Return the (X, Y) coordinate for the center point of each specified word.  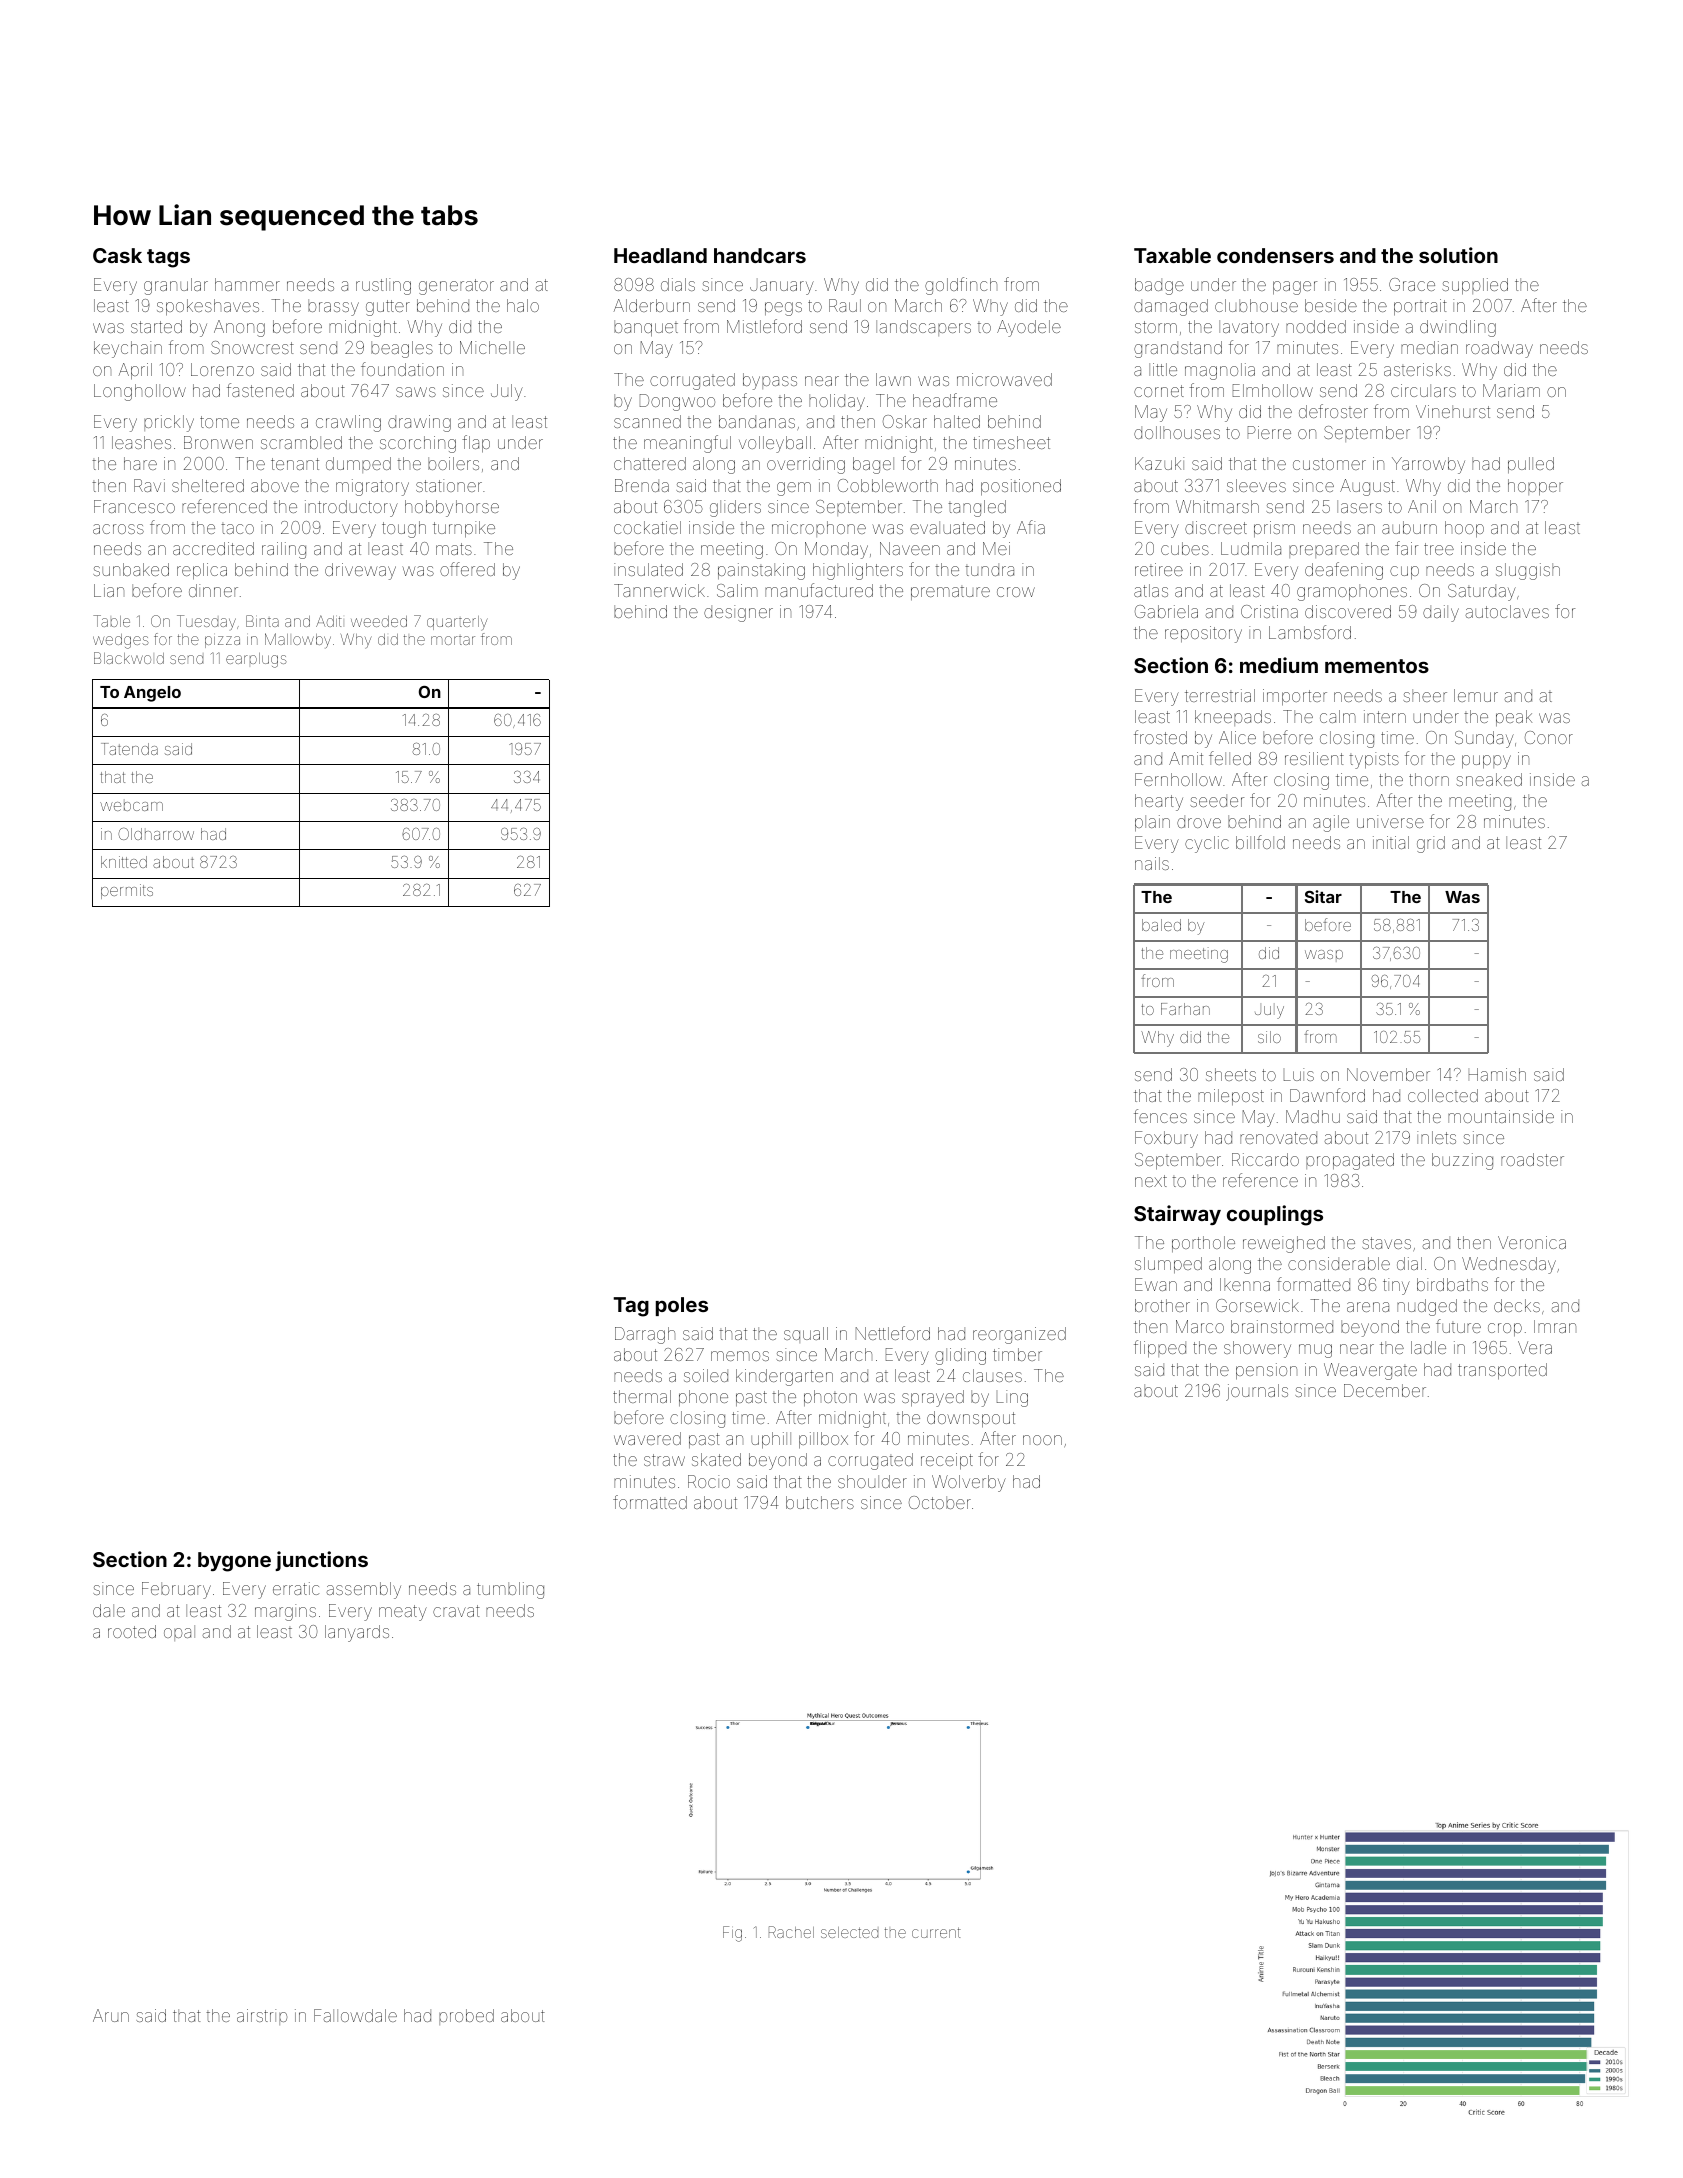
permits (127, 891)
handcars (760, 255)
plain (1152, 823)
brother (1162, 1305)
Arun (111, 2015)
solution (1458, 255)
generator (456, 287)
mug (1315, 1351)
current (936, 1932)
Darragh (645, 1335)
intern (1385, 716)
